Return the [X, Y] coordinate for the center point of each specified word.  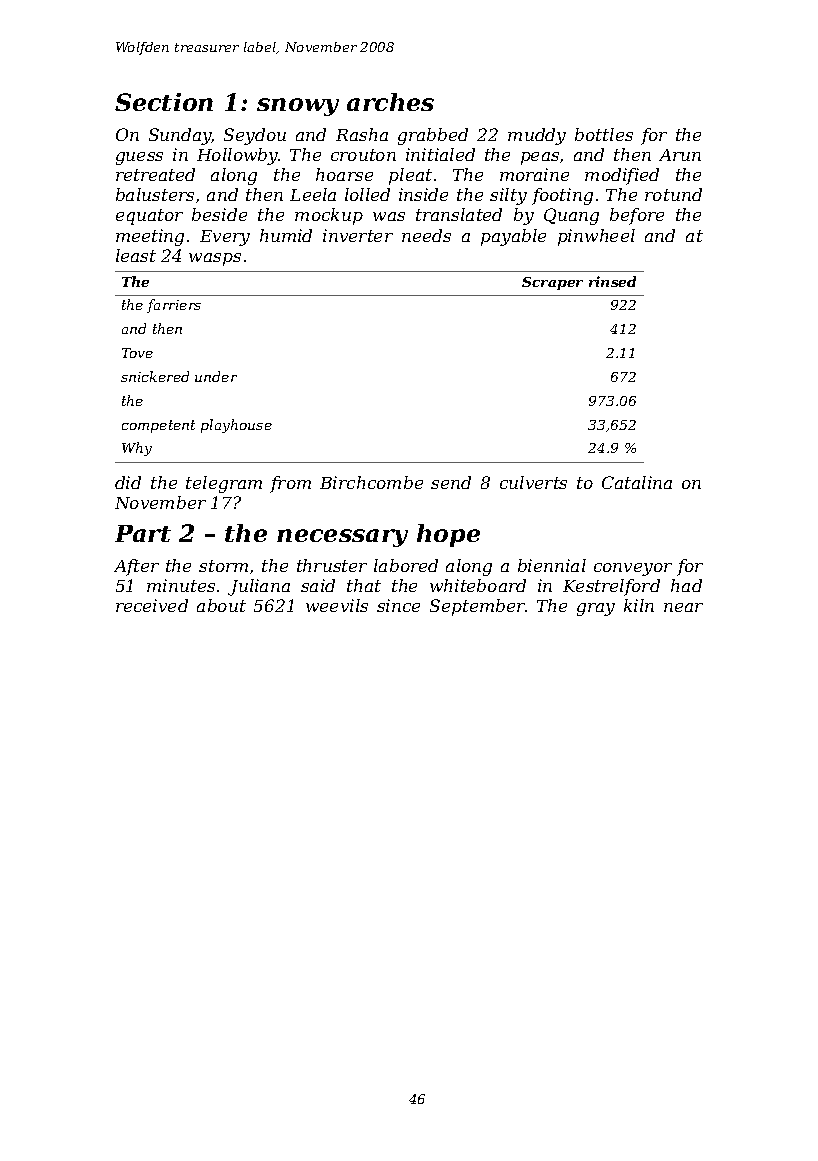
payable [513, 237]
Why [137, 449]
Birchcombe [371, 482]
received [152, 605]
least [136, 255]
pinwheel [596, 237]
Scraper [552, 283]
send [451, 482]
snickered [155, 376]
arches [390, 102]
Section [164, 102]
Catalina [637, 482]
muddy [537, 136]
